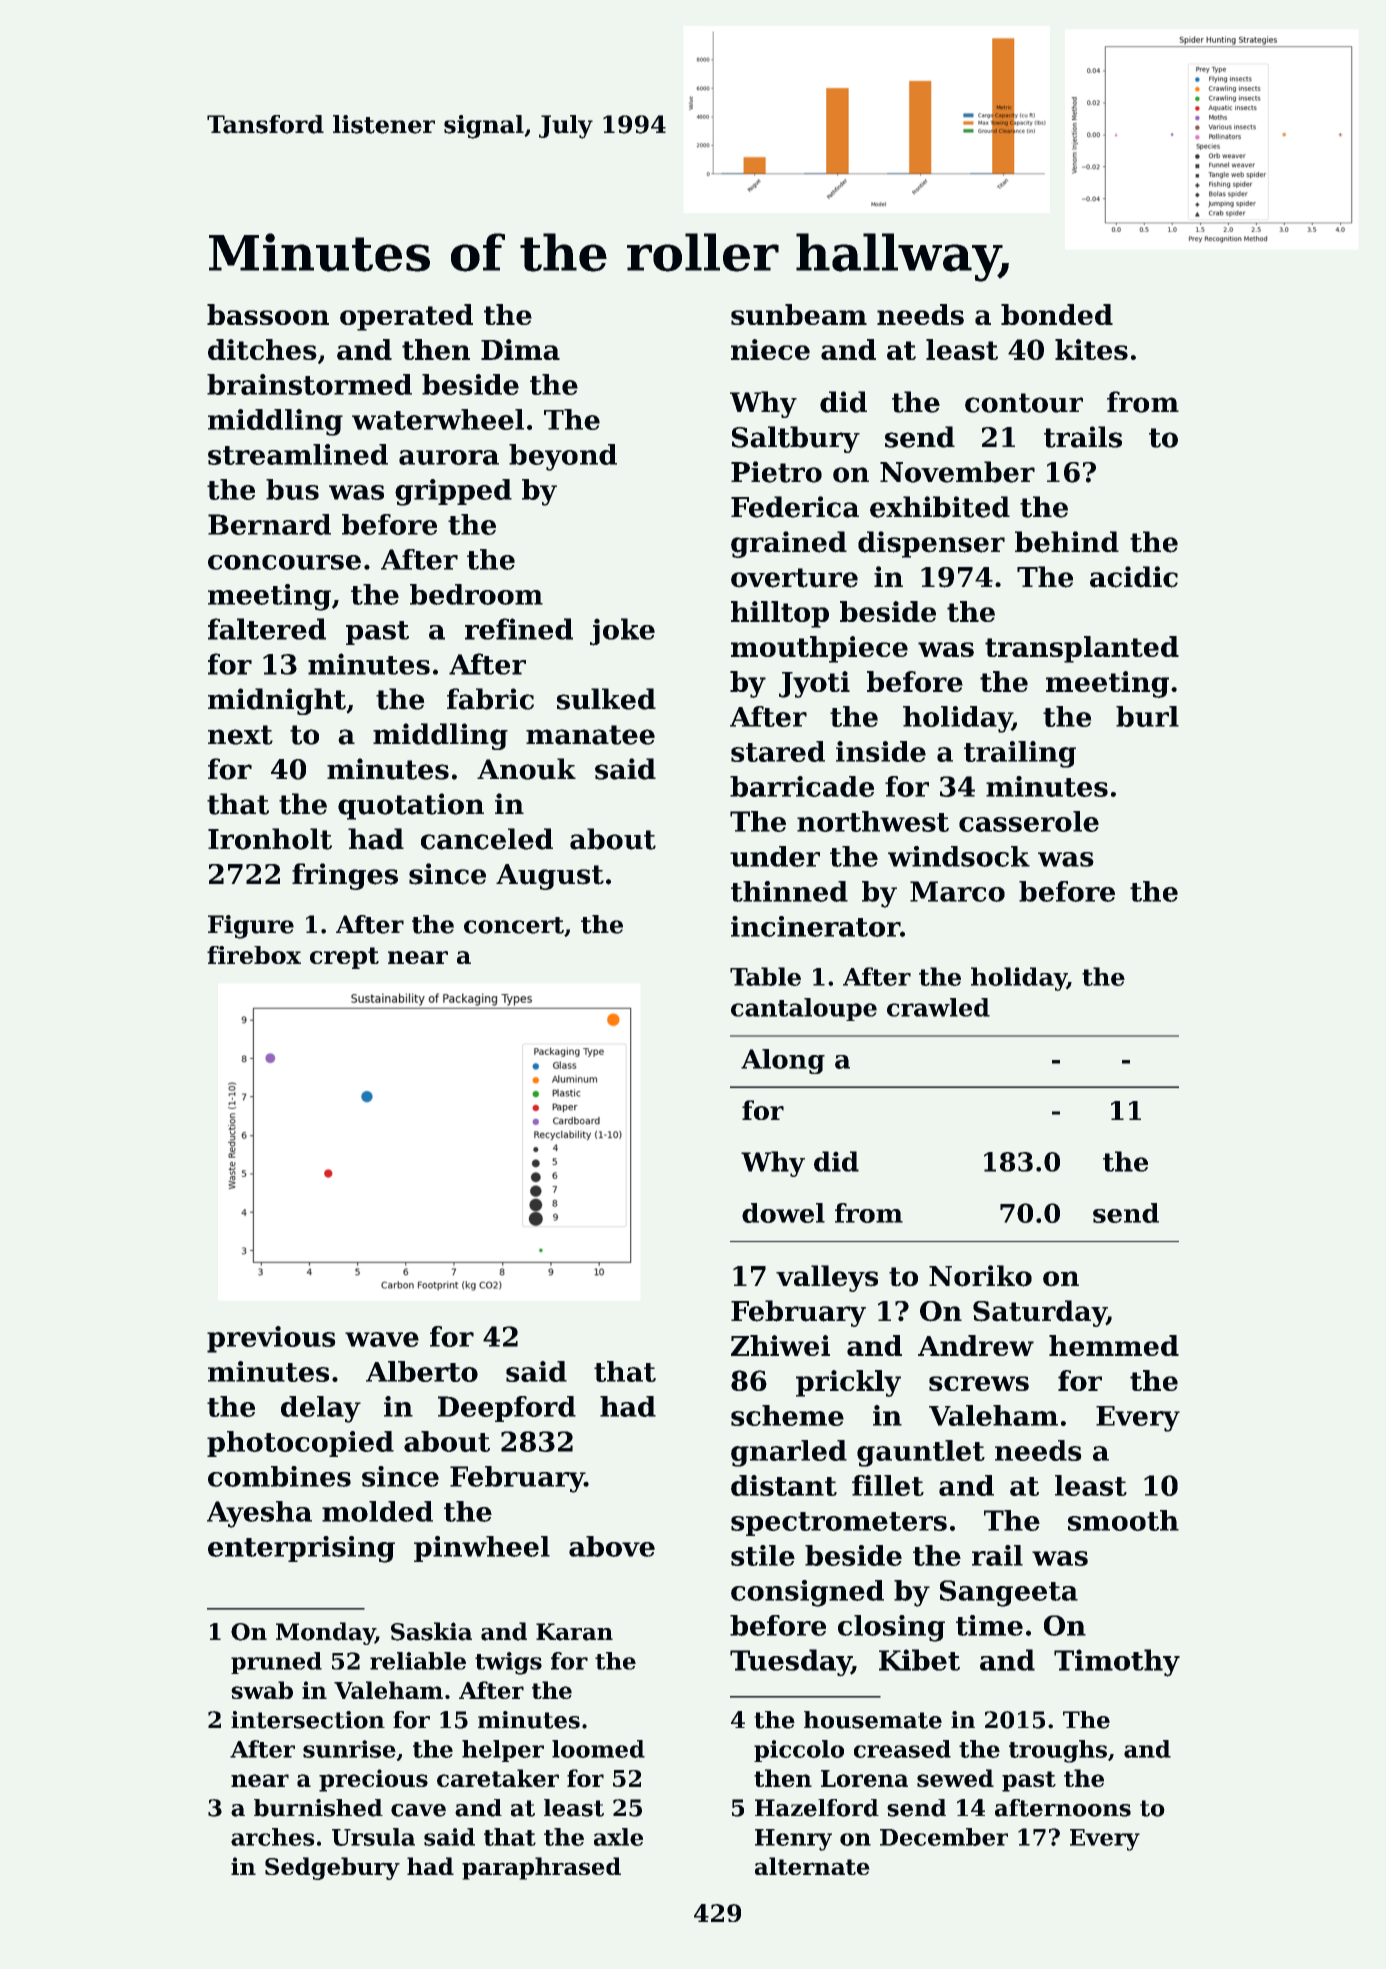 Image resolution: width=1386 pixels, height=1969 pixels. I want to click on pruned, so click(276, 1663).
